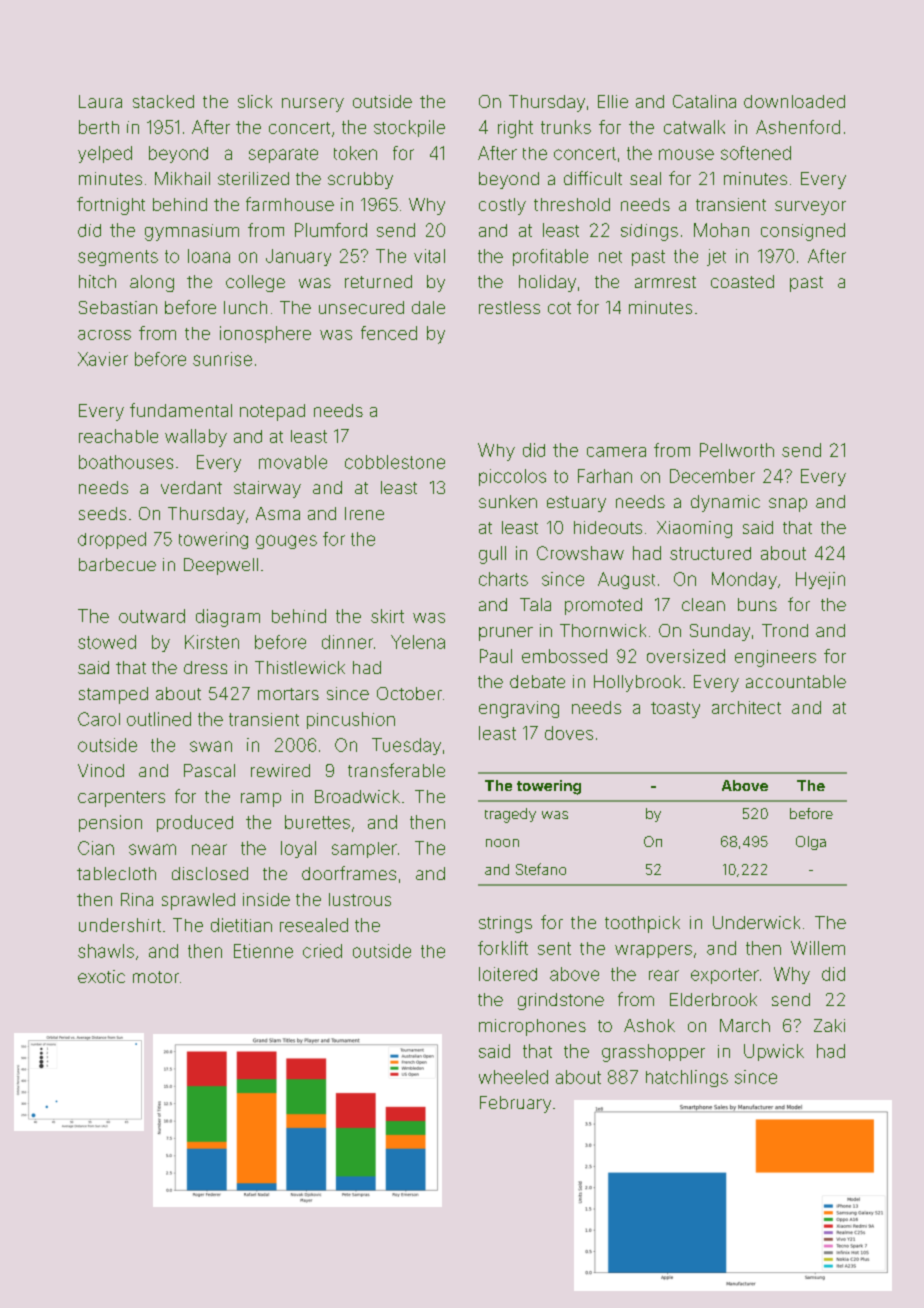 The height and width of the document is (1308, 924). What do you see at coordinates (642, 924) in the document?
I see `toothpick` at bounding box center [642, 924].
